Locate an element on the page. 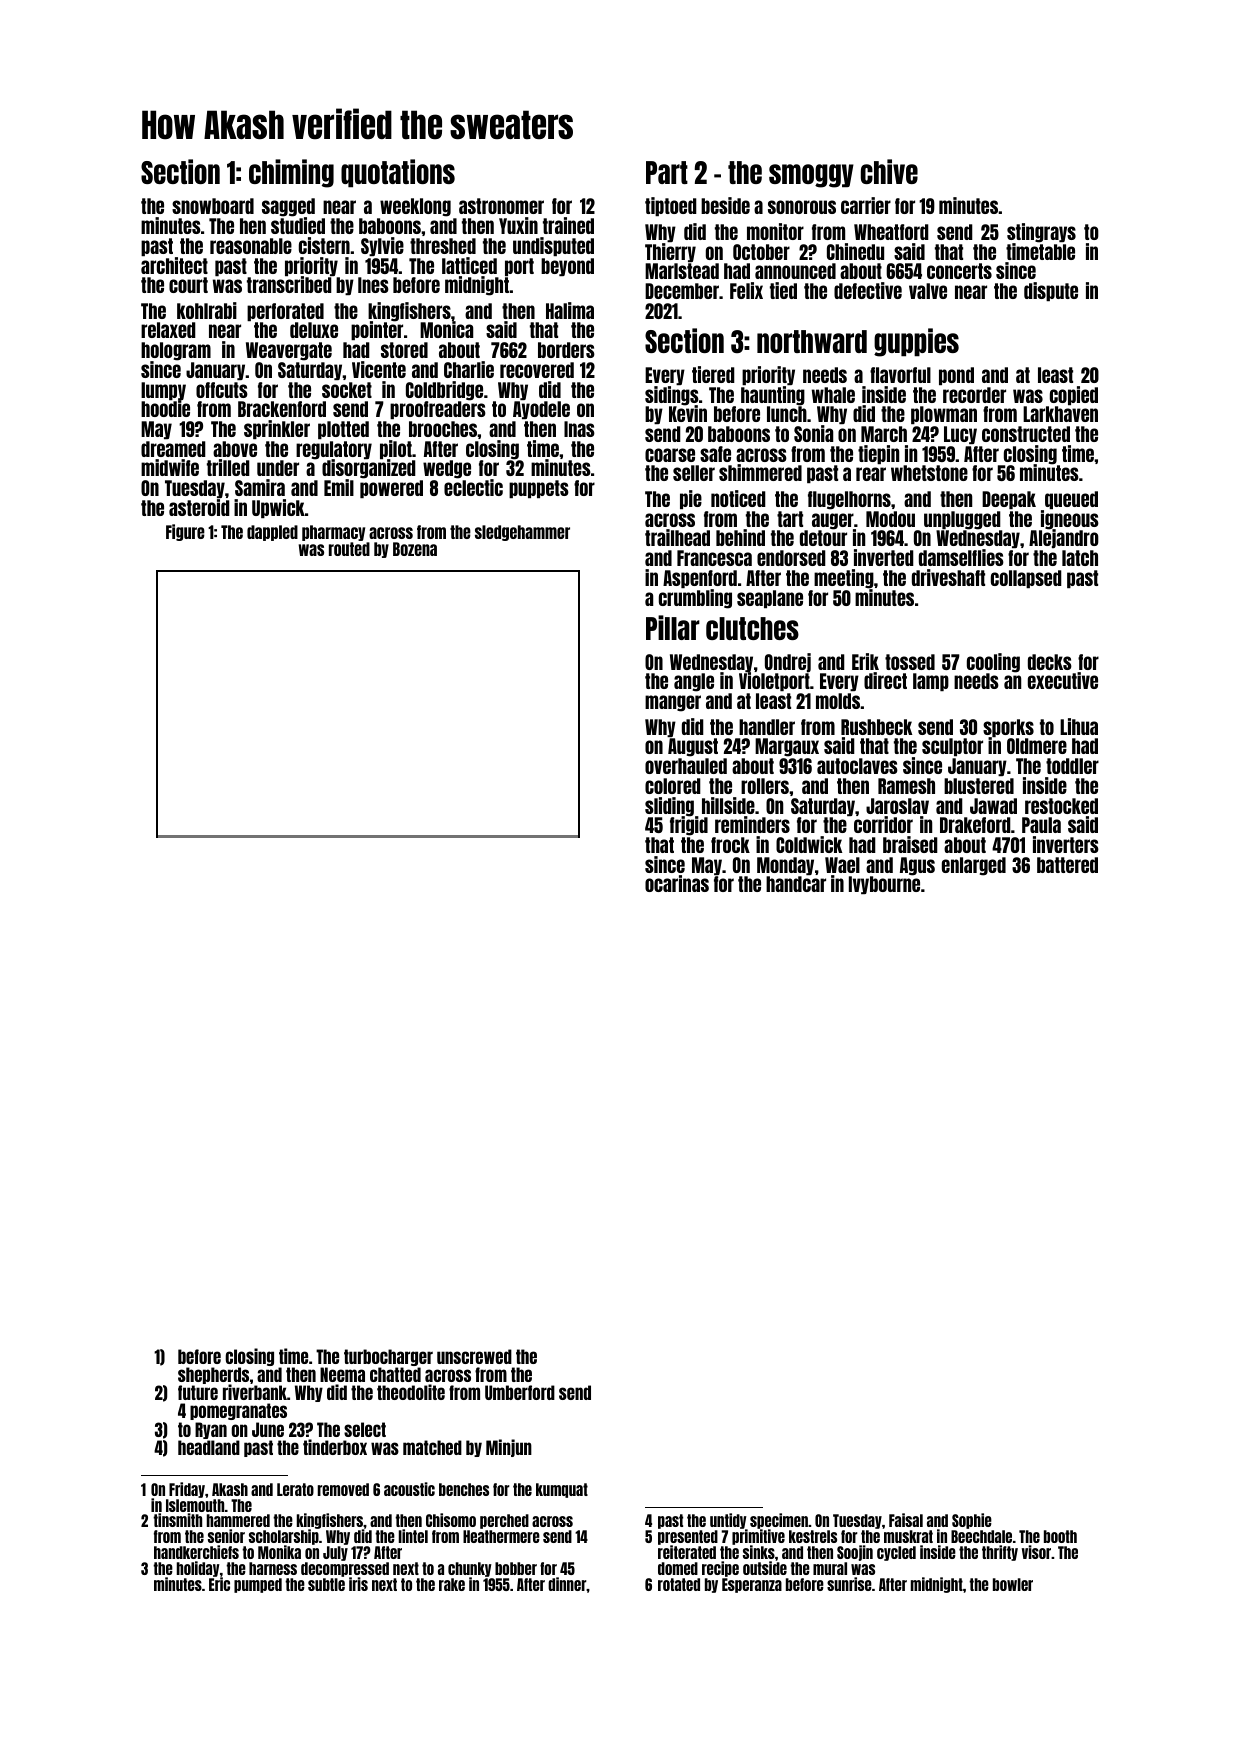  Eric is located at coordinates (219, 1584).
